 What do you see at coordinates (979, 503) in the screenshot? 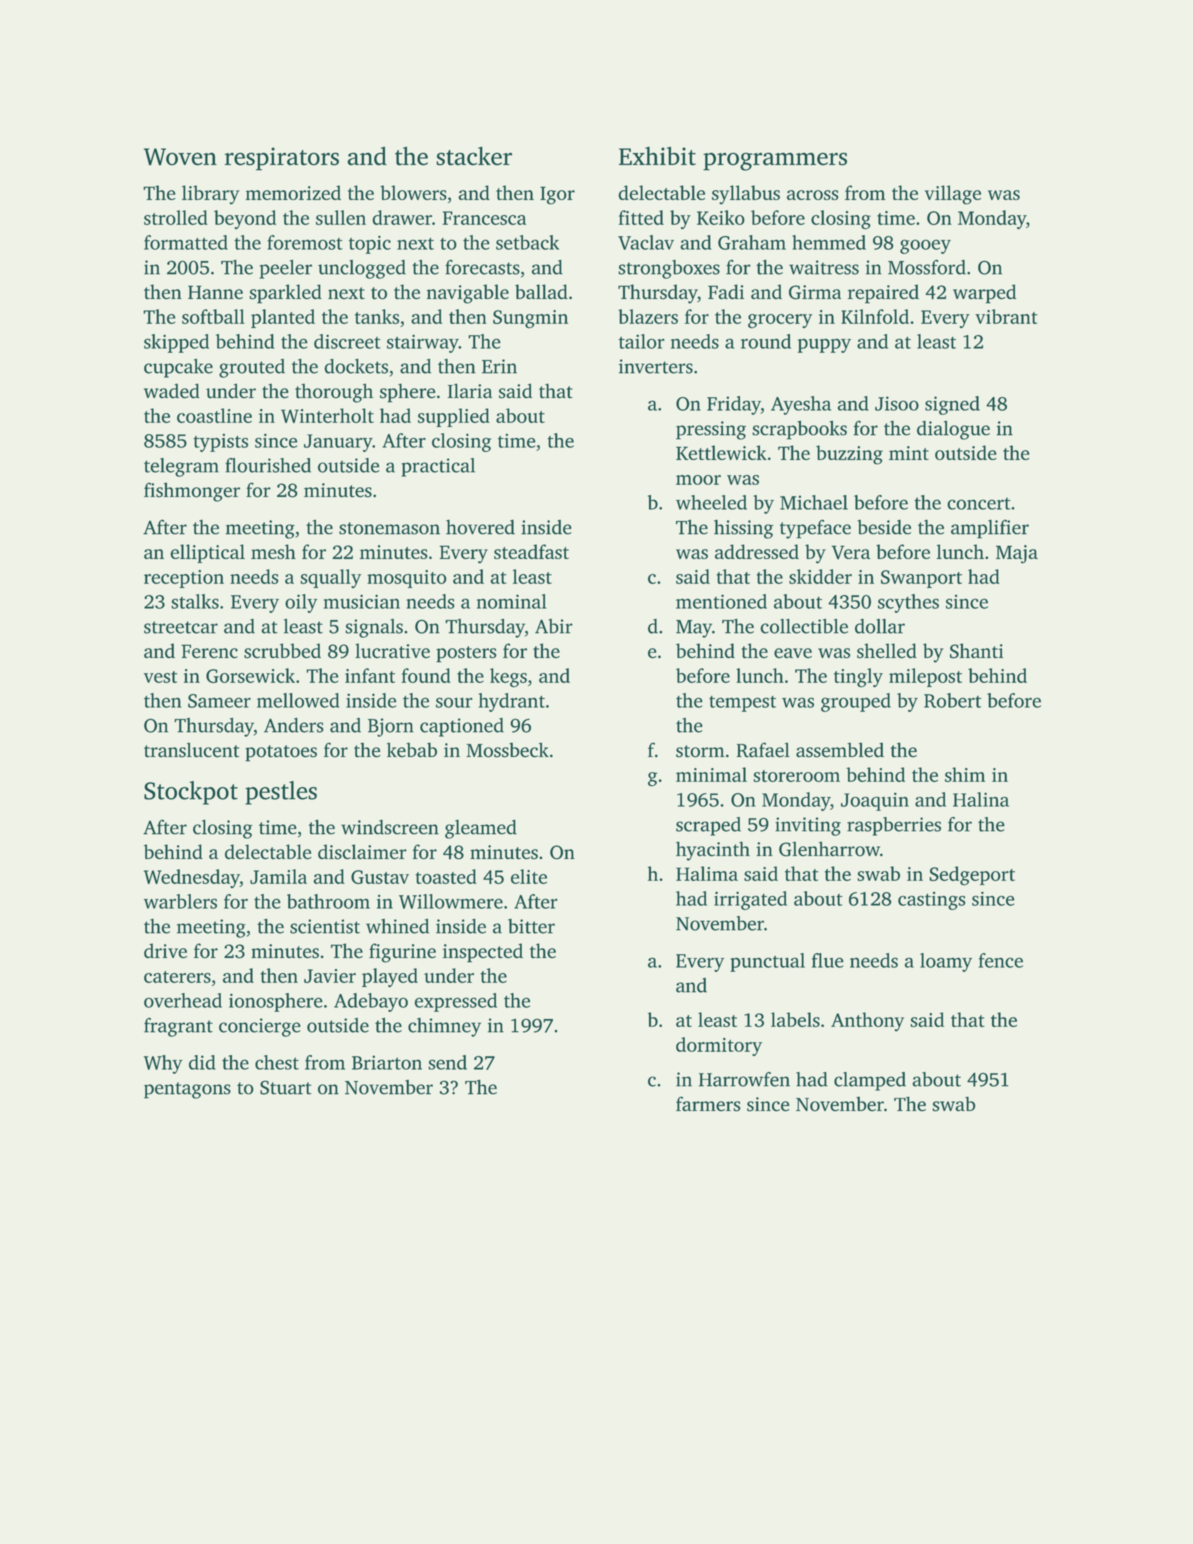
I see `concert` at bounding box center [979, 503].
